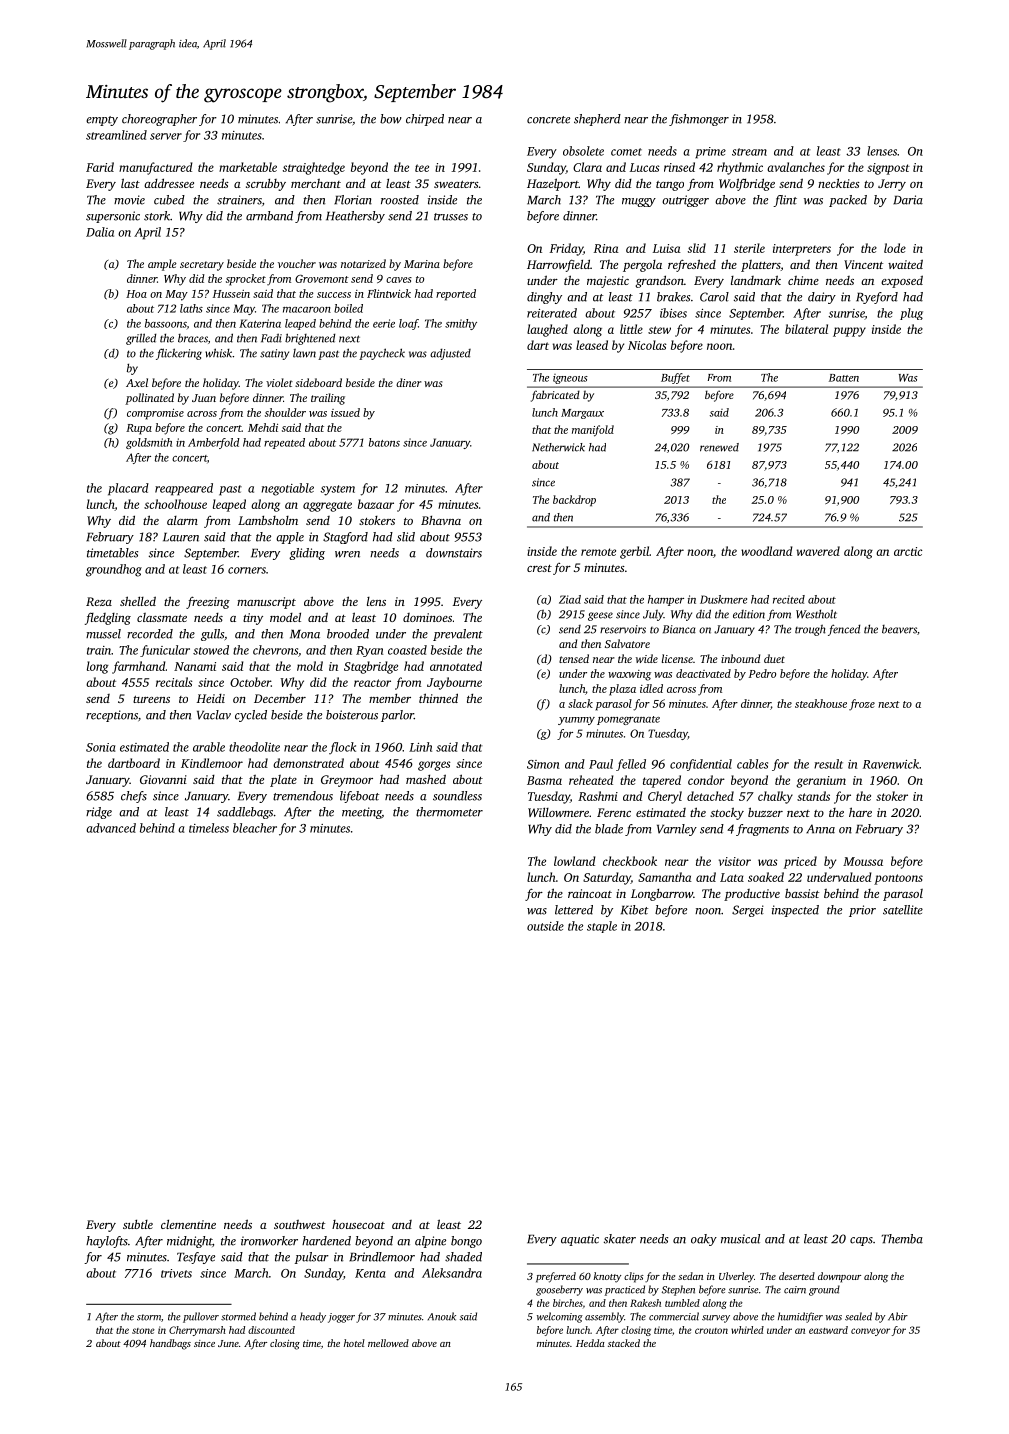 The height and width of the screenshot is (1434, 1009). I want to click on October, so click(250, 682).
